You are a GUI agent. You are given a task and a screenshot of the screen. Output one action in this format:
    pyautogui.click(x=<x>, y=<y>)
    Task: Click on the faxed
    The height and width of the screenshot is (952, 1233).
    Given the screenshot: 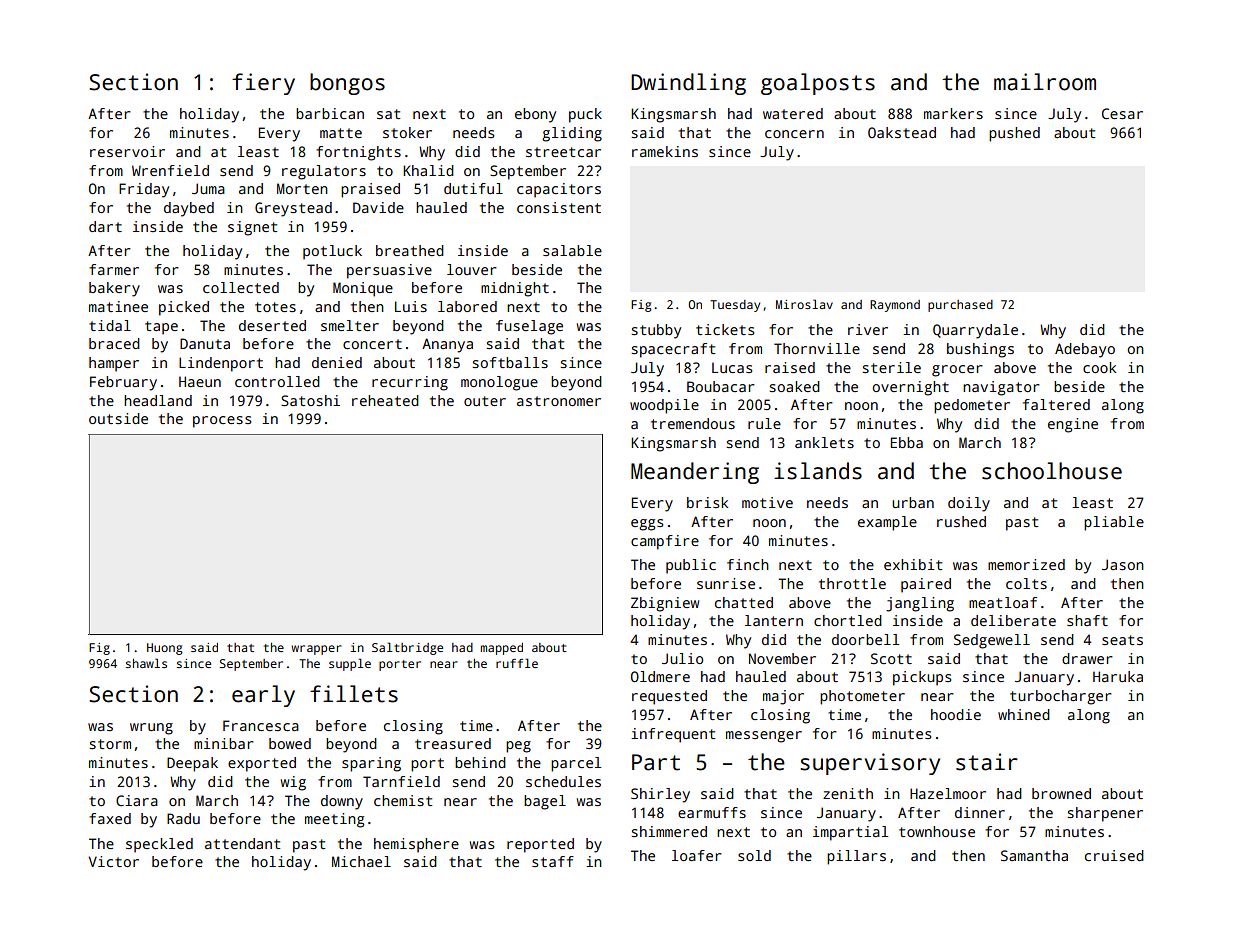 What is the action you would take?
    pyautogui.click(x=110, y=818)
